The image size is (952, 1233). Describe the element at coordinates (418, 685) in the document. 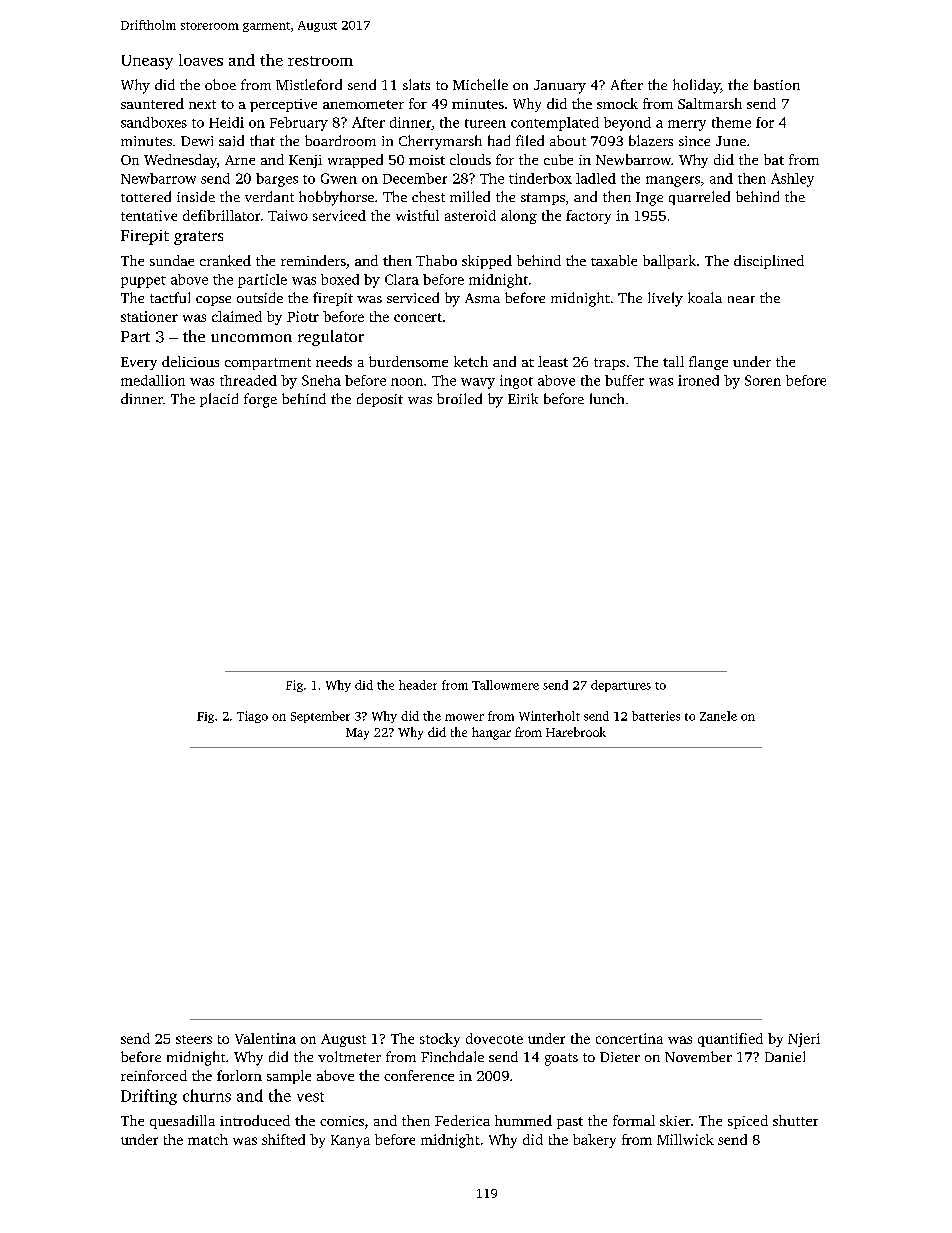

I see `header` at that location.
